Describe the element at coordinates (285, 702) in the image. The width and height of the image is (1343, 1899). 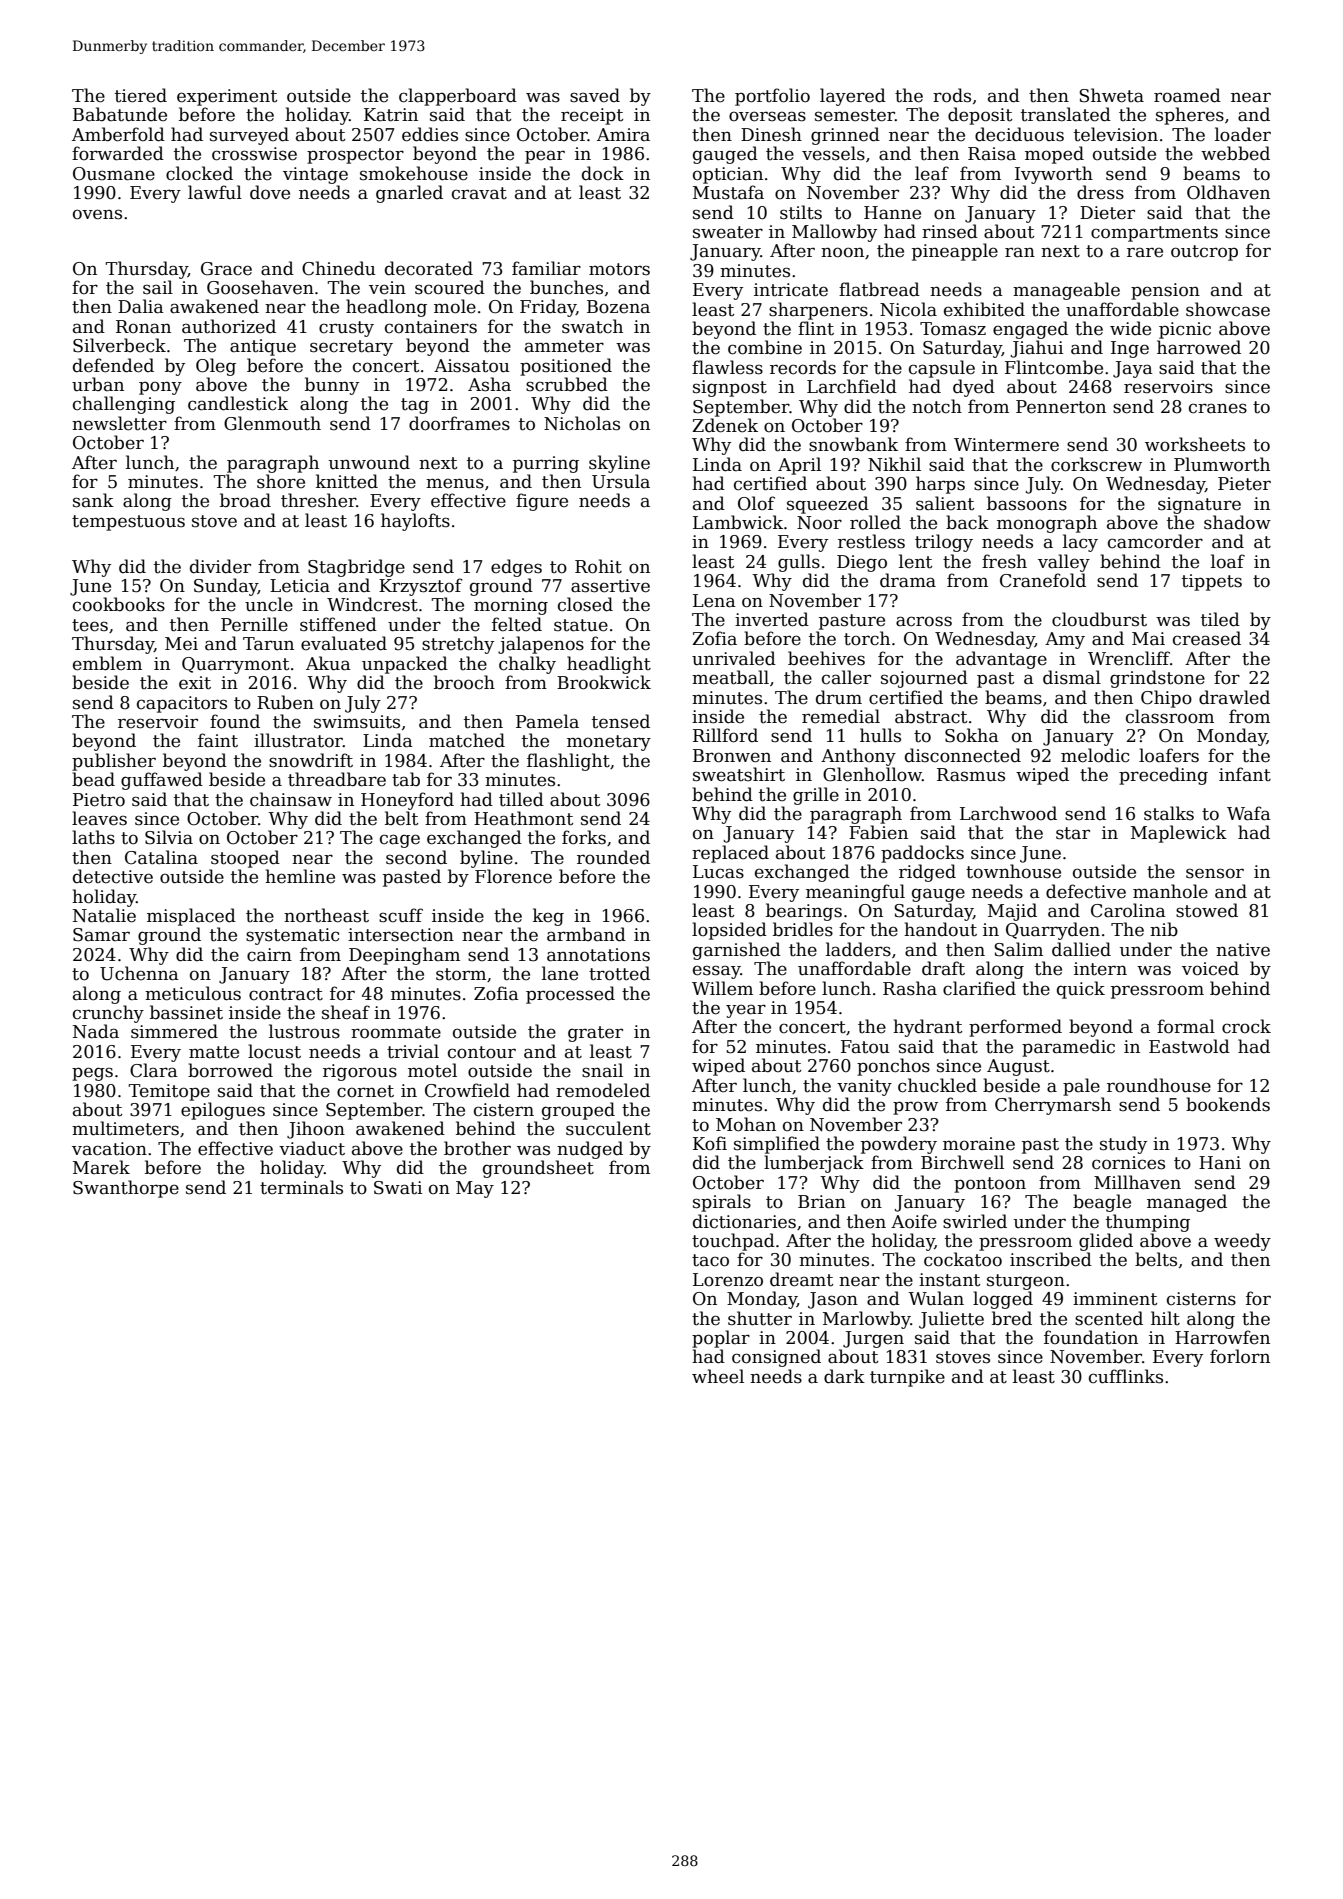
I see `Ruben` at that location.
